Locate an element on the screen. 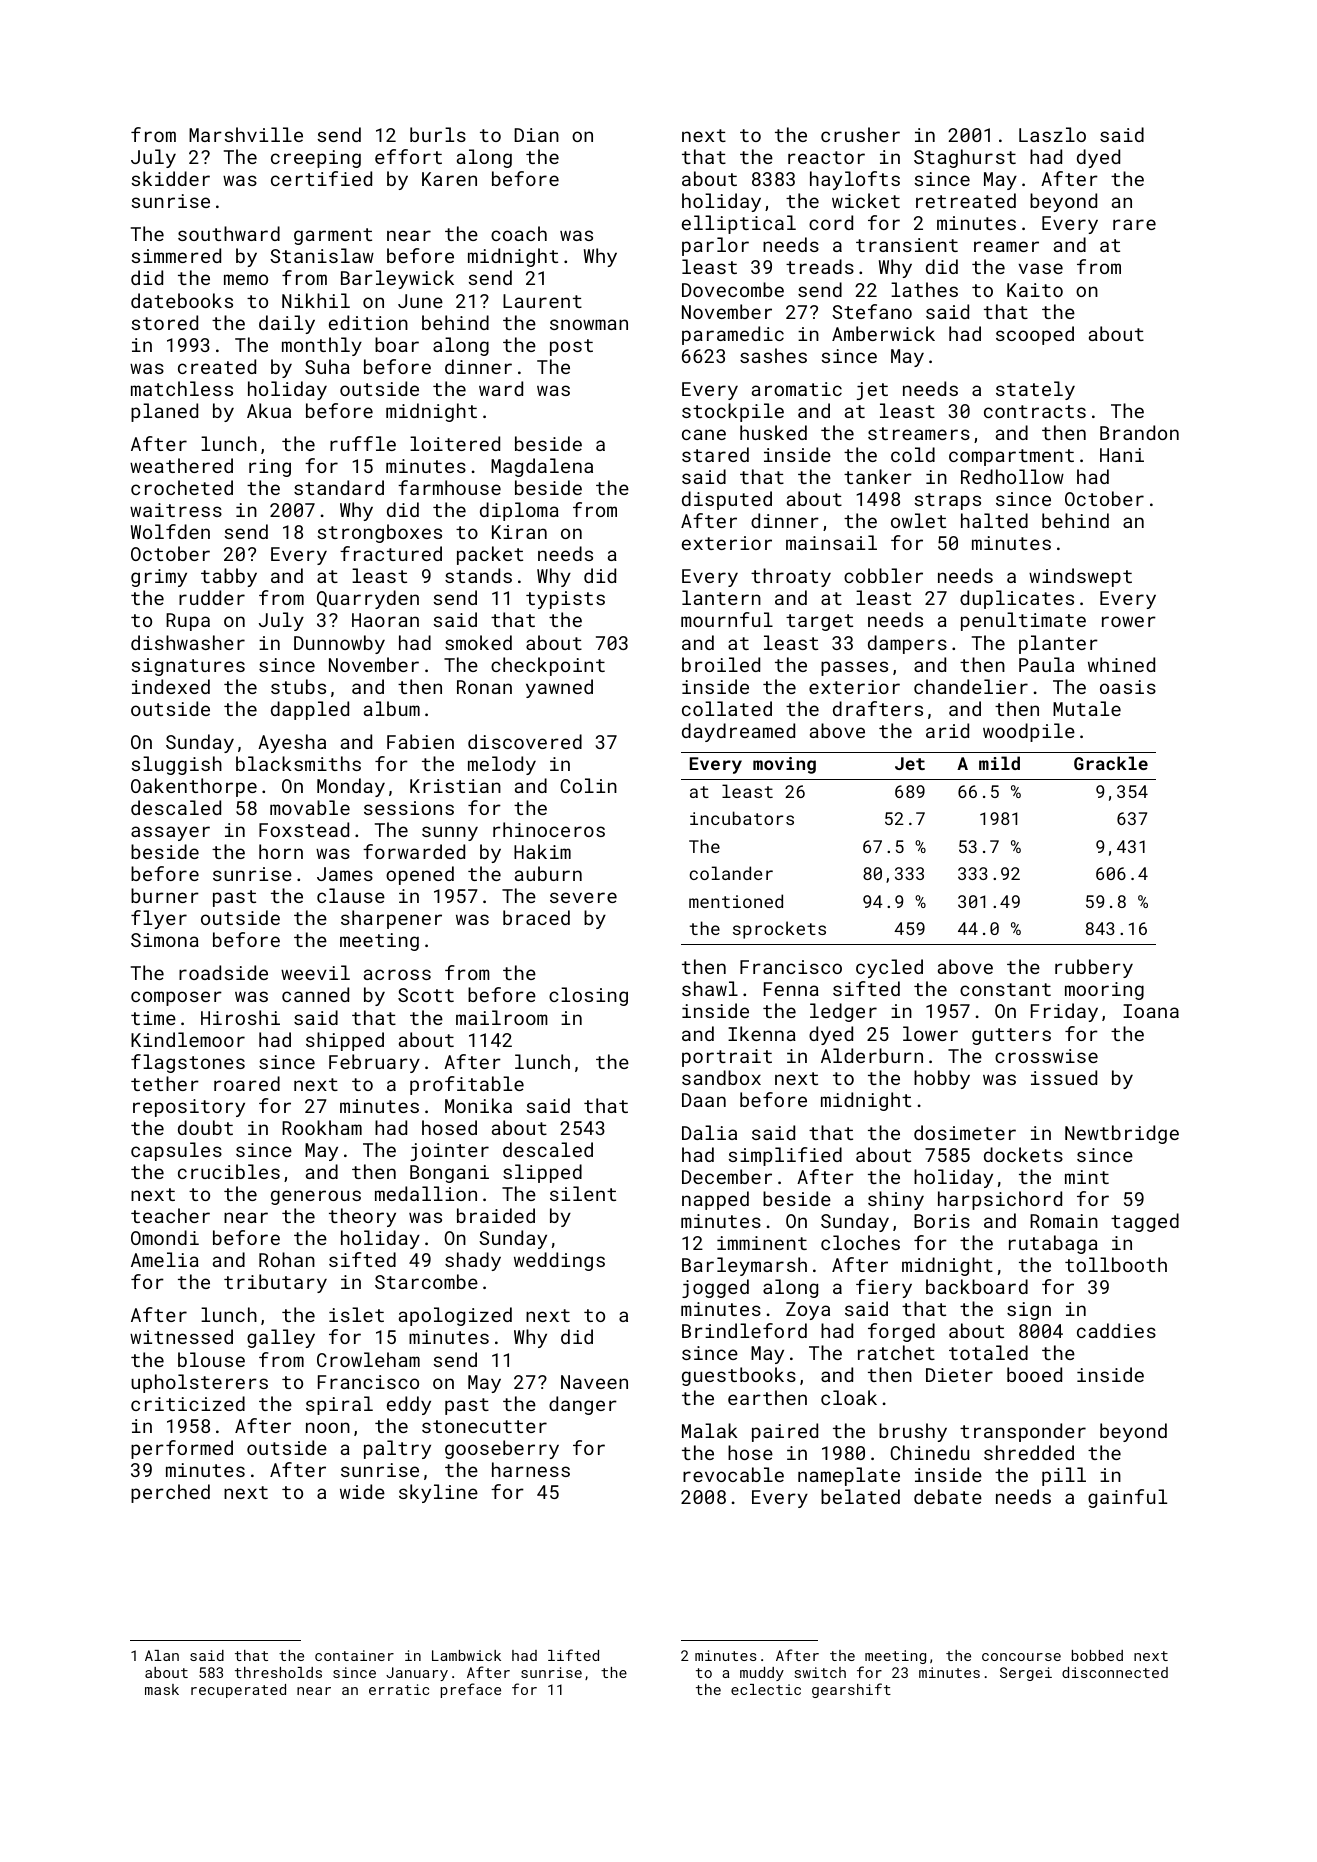 This screenshot has width=1317, height=1862. Crowleham is located at coordinates (368, 1359).
